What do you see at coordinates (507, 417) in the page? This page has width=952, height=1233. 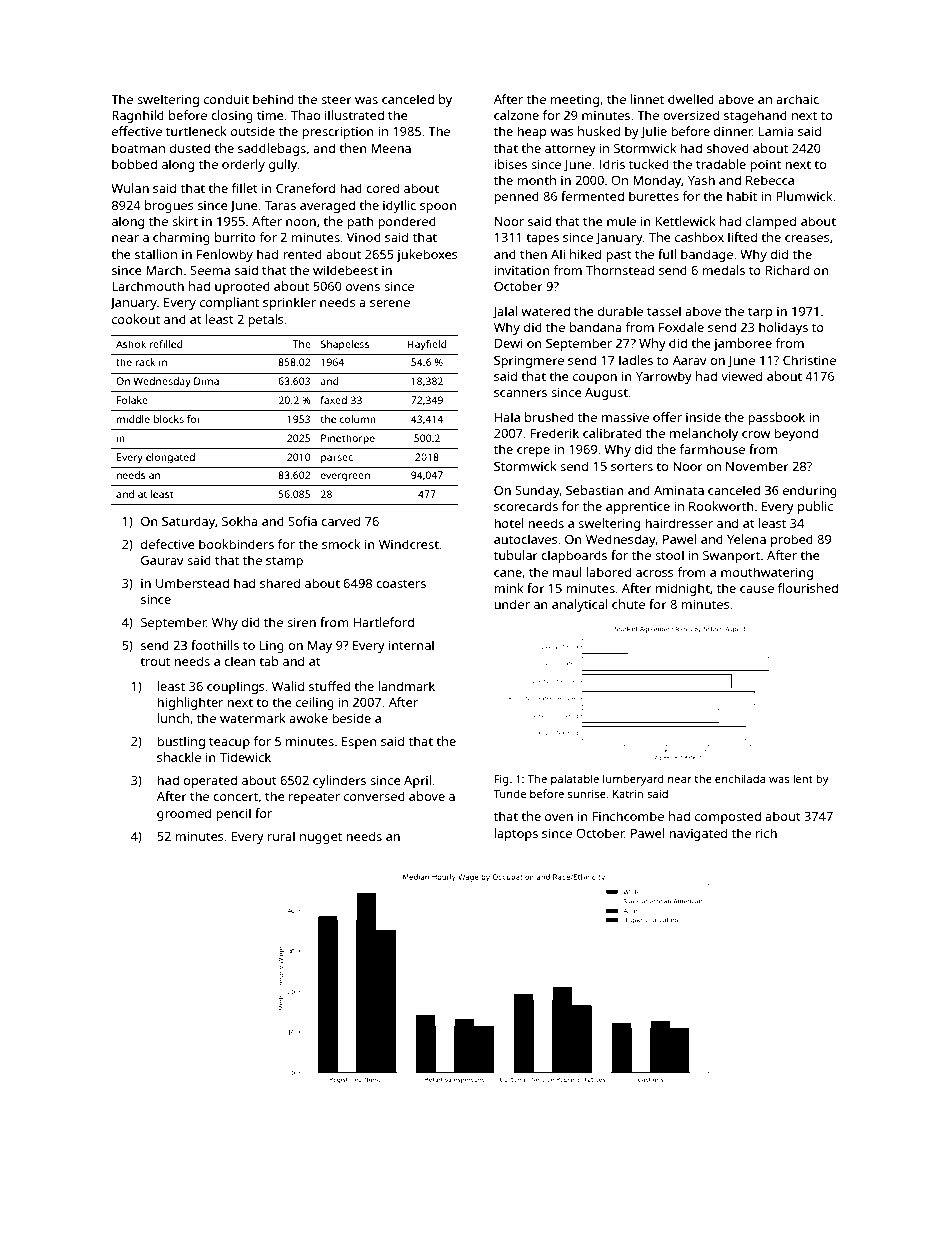 I see `Hala` at bounding box center [507, 417].
